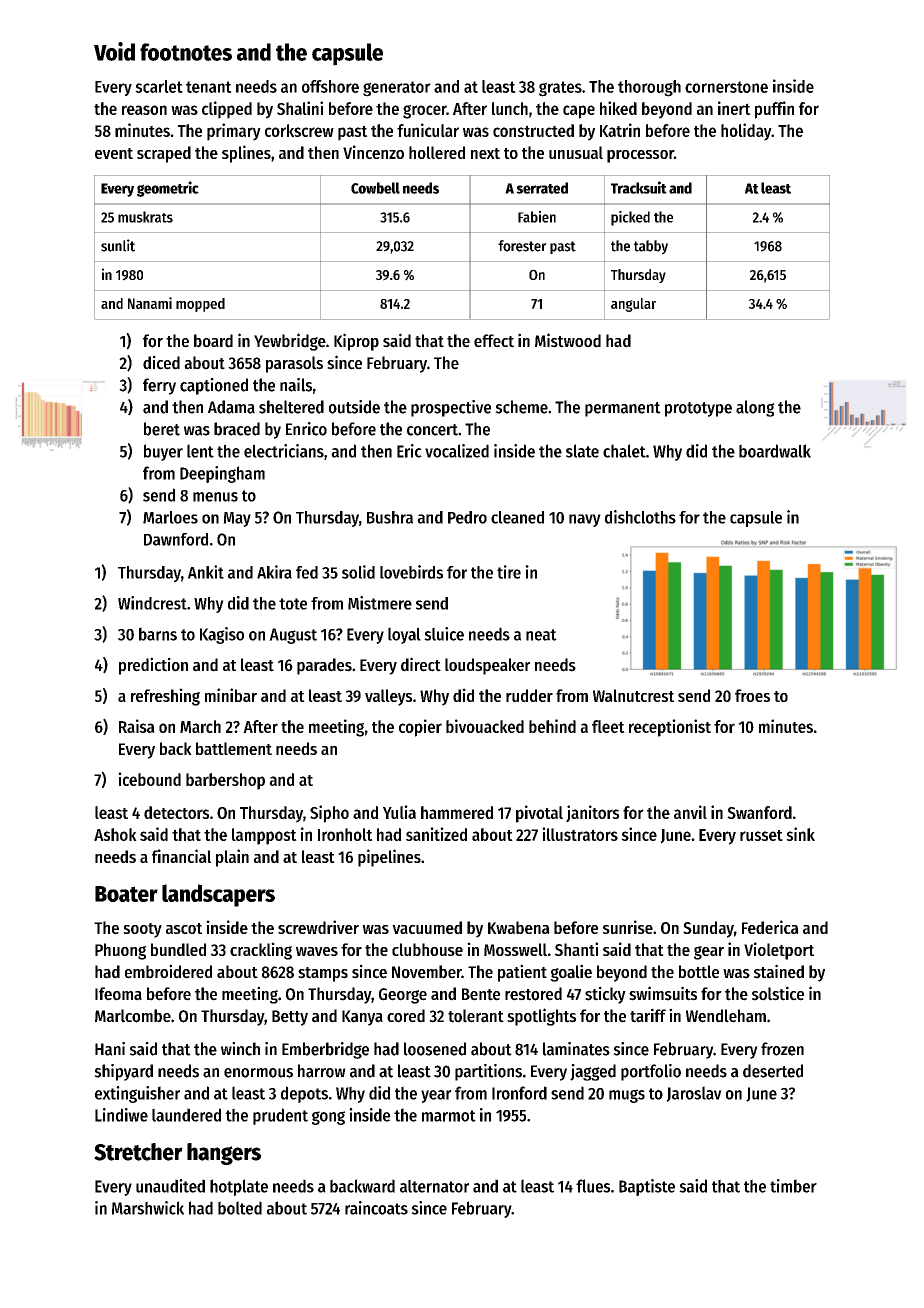  I want to click on Yulia, so click(399, 812).
